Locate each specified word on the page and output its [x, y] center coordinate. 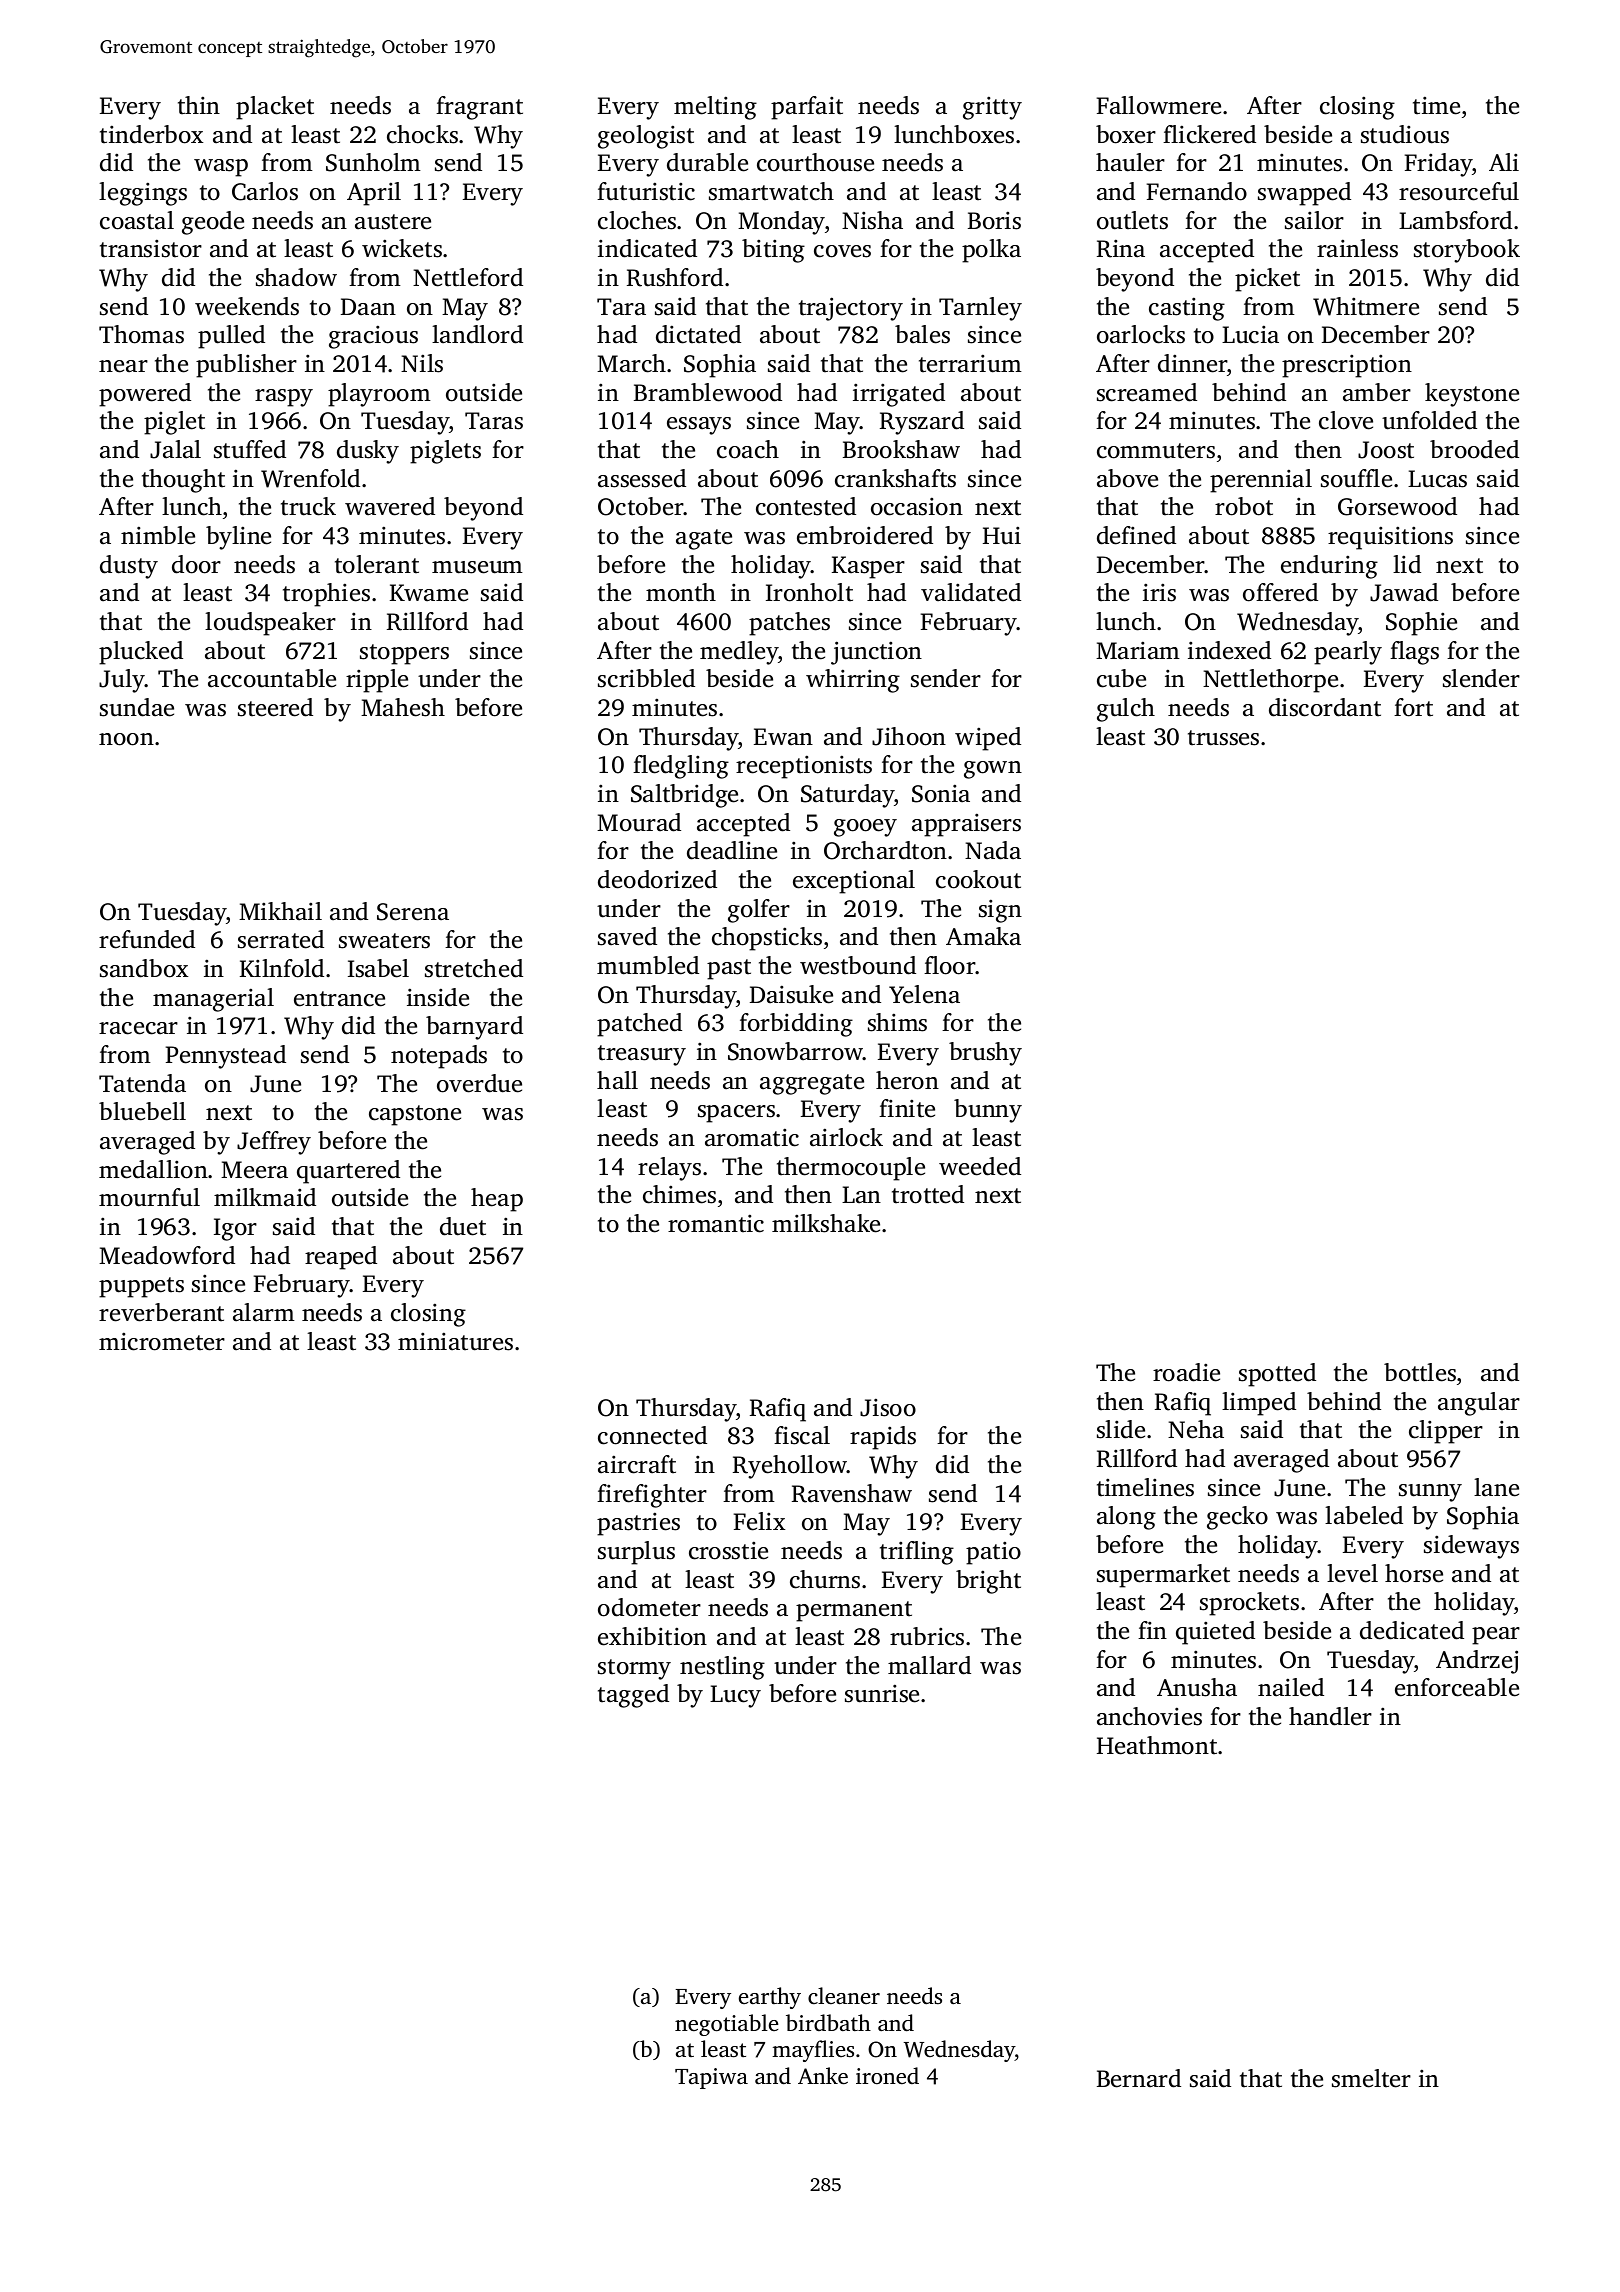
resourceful [1459, 191]
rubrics [927, 1636]
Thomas [141, 334]
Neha [1196, 1429]
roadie [1186, 1372]
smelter [1371, 2078]
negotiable [727, 2025]
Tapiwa [711, 2078]
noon [126, 739]
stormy [634, 1669]
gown [993, 770]
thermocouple [851, 1169]
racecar [138, 1028]
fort [1413, 707]
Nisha [872, 220]
